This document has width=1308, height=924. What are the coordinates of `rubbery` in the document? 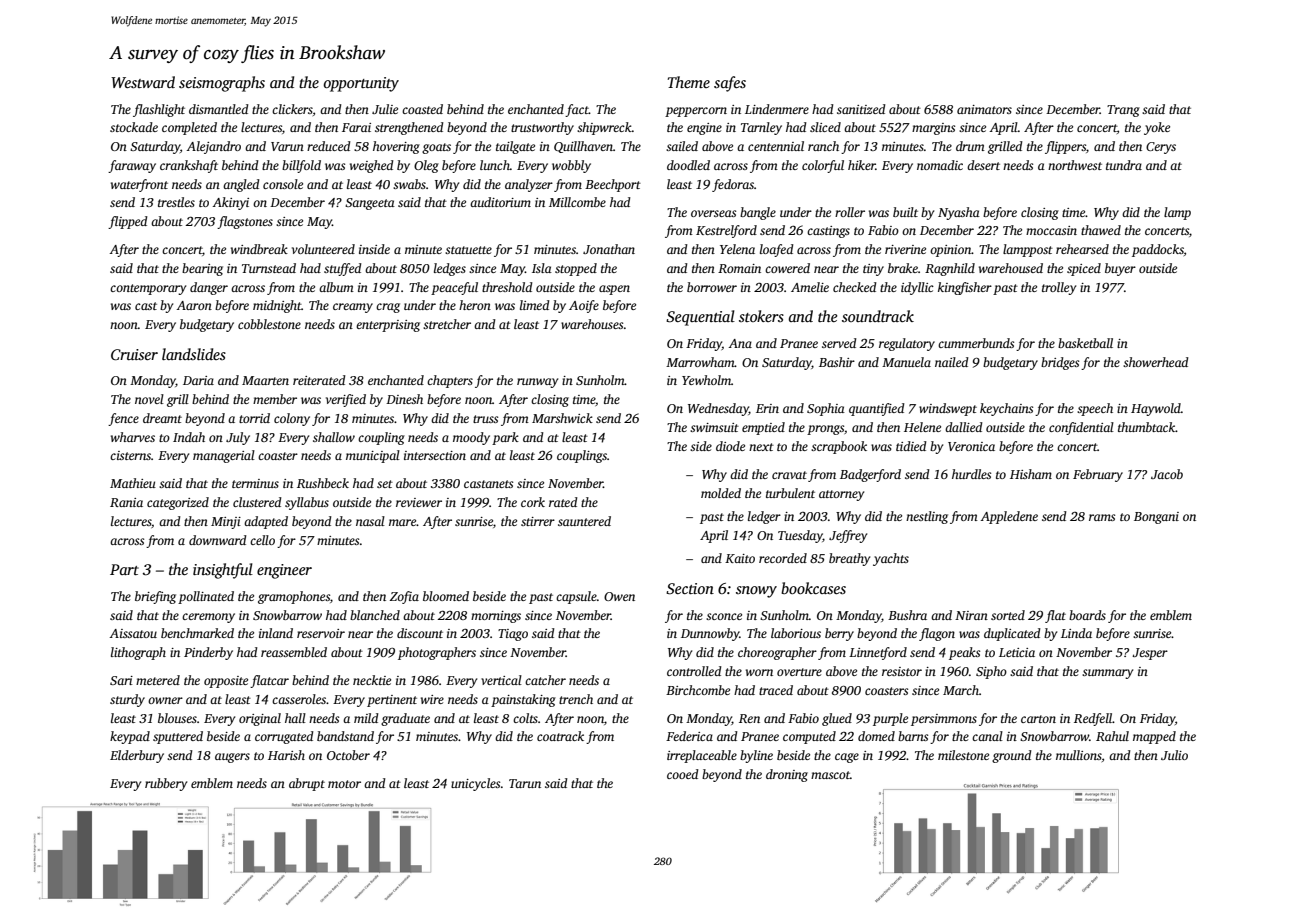 It's located at (166, 784).
